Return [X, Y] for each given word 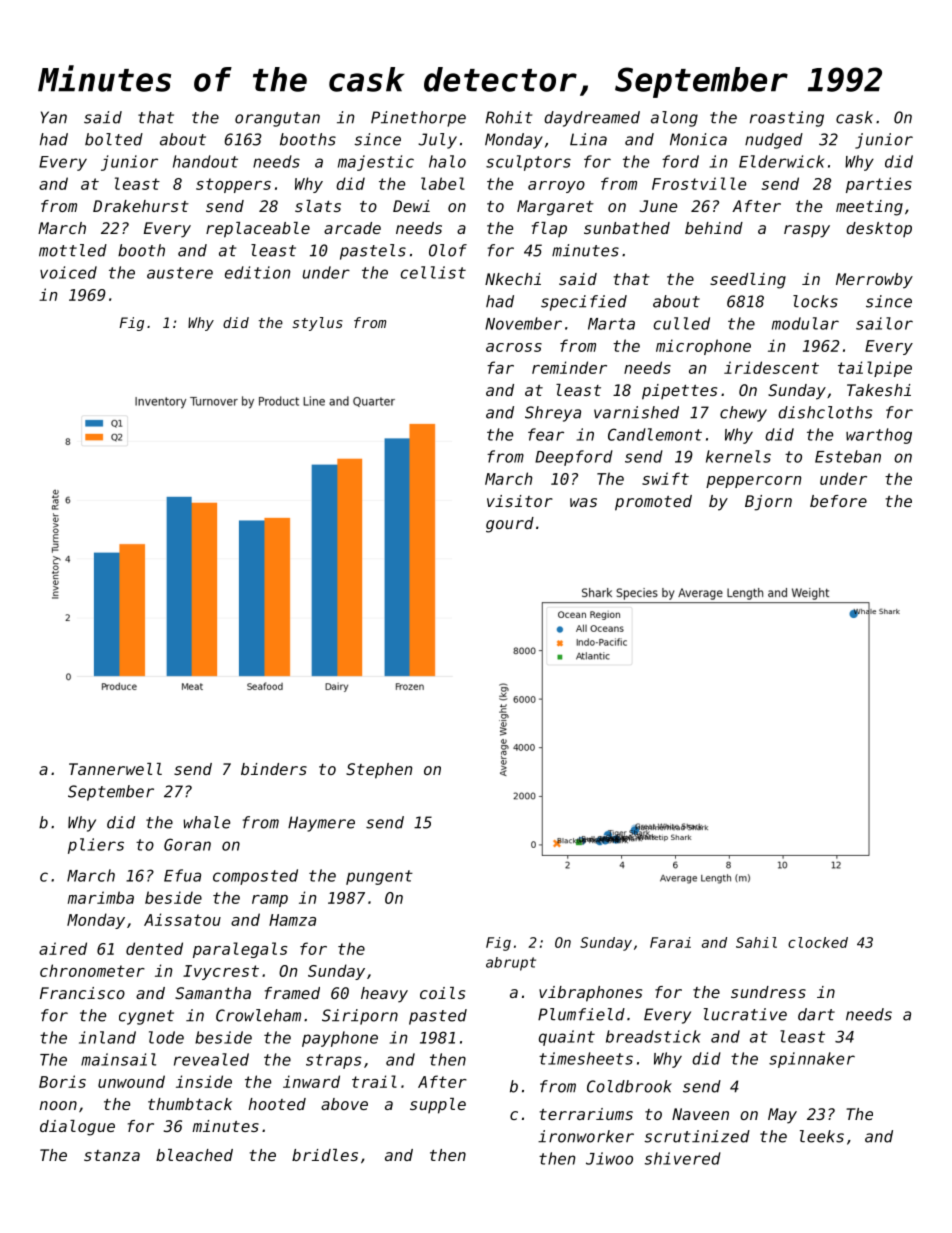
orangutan [277, 119]
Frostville [699, 183]
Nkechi [513, 279]
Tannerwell [115, 769]
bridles [325, 1155]
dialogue [77, 1128]
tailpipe [875, 369]
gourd [510, 525]
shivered [683, 1158]
